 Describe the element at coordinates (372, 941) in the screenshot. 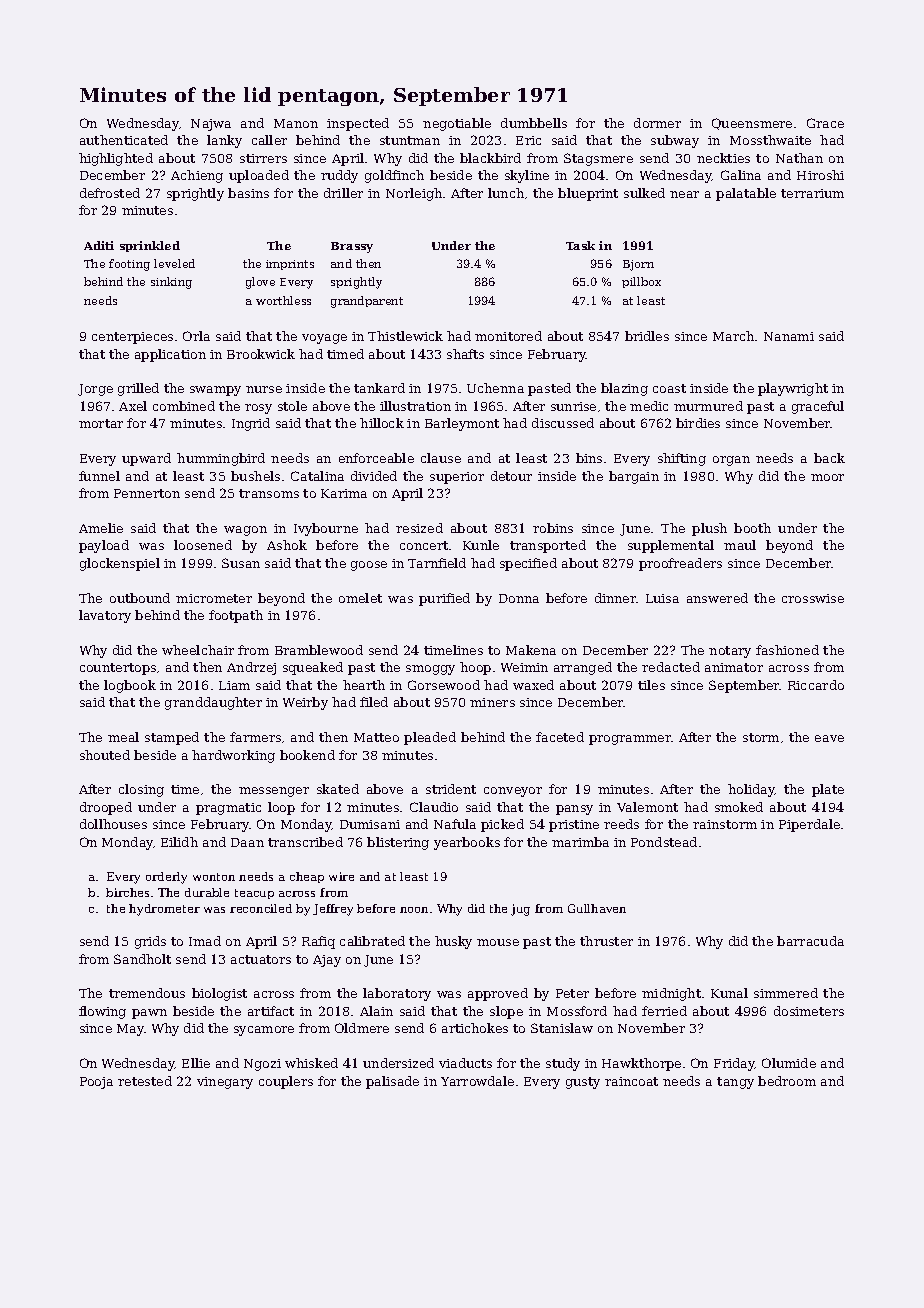

I see `calibrated` at that location.
